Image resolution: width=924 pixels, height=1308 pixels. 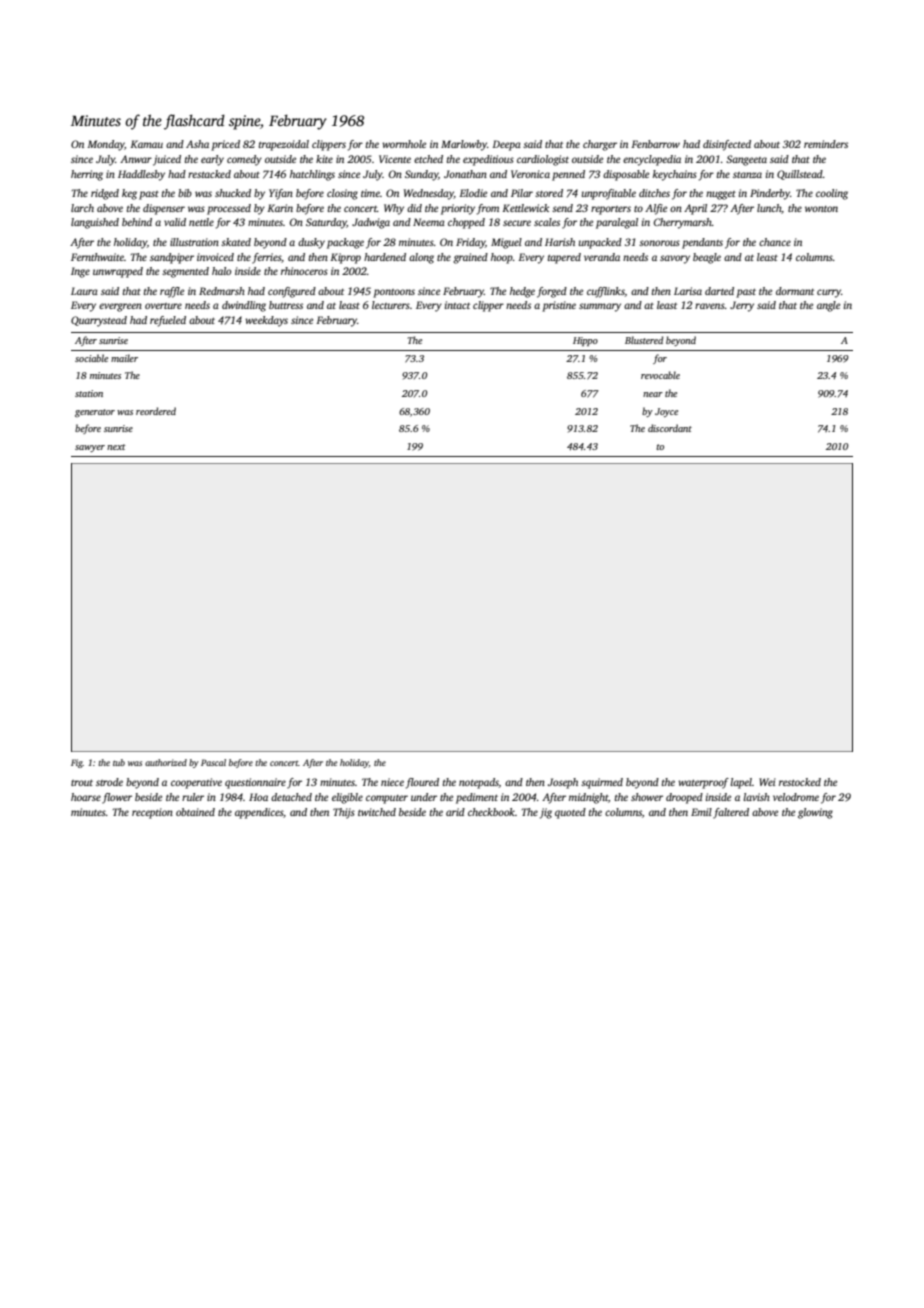 What do you see at coordinates (666, 412) in the document?
I see `Joyce` at bounding box center [666, 412].
